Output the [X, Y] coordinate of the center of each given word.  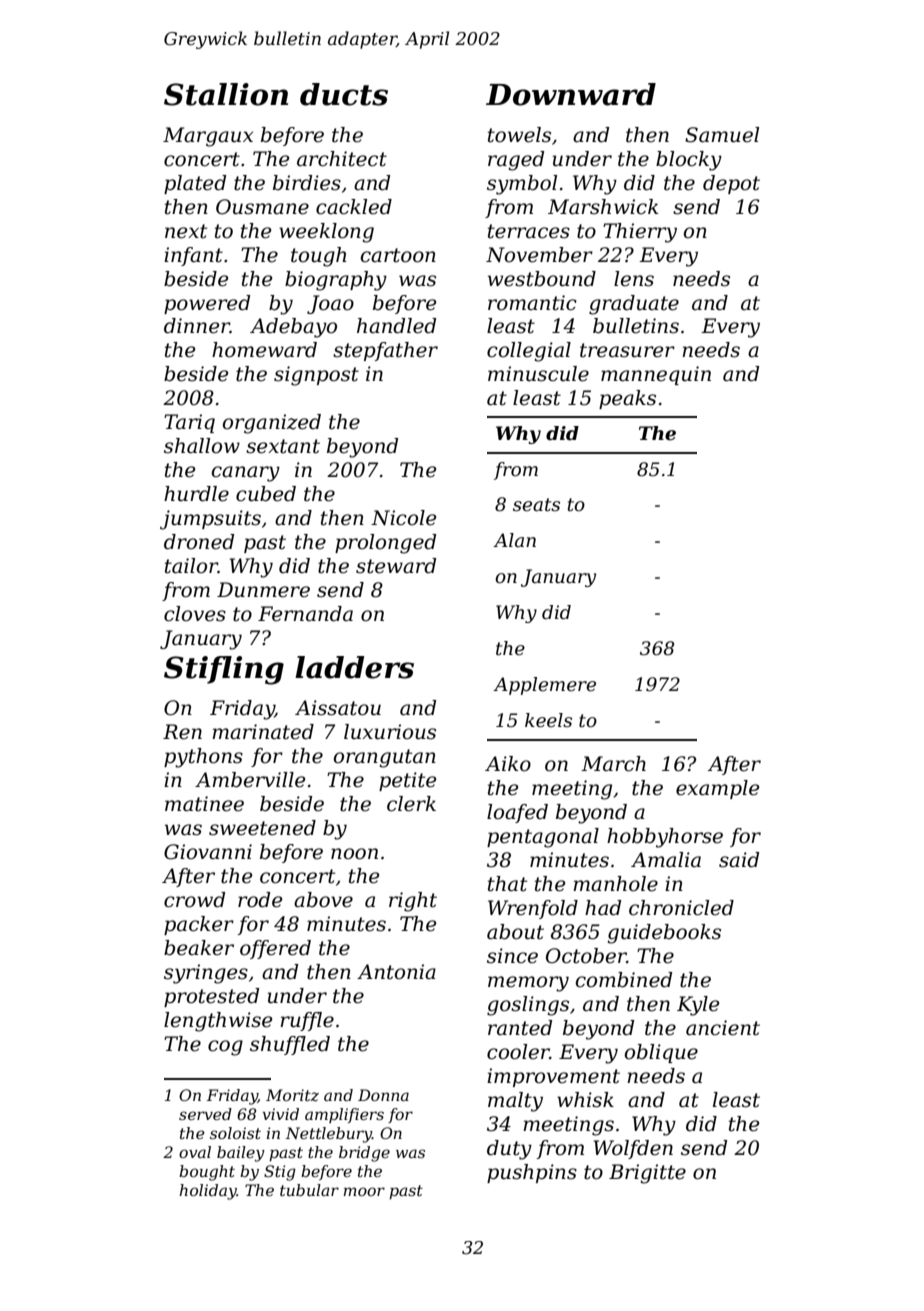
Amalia [666, 860]
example [717, 789]
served [205, 1114]
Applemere [544, 686]
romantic [532, 303]
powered [207, 304]
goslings [528, 1006]
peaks [627, 399]
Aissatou [338, 708]
